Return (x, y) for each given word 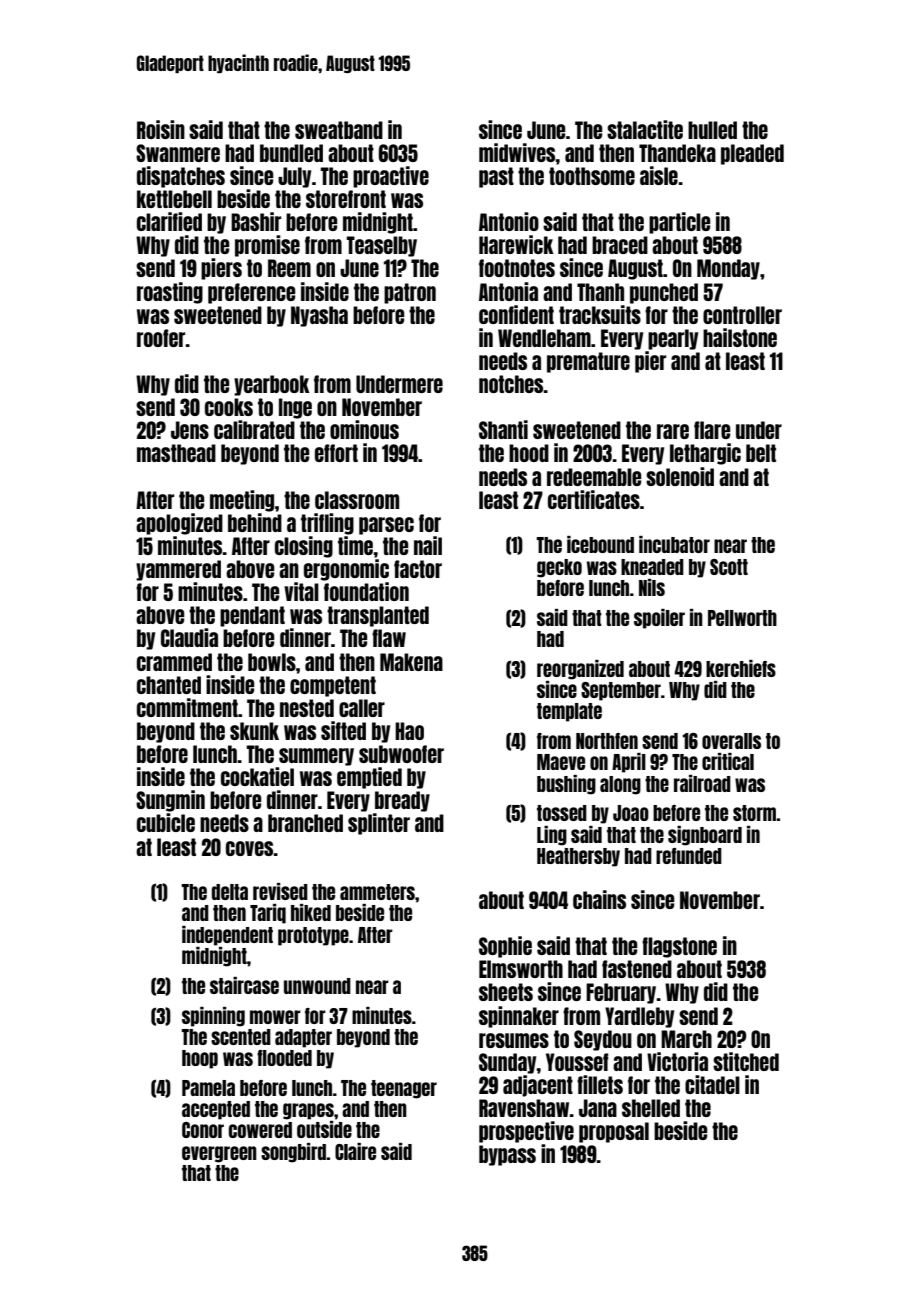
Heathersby (578, 857)
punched (664, 293)
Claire (355, 1151)
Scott (729, 567)
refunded (689, 856)
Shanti (503, 429)
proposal (614, 1132)
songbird (294, 1153)
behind (255, 522)
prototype (313, 936)
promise (267, 246)
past (496, 177)
